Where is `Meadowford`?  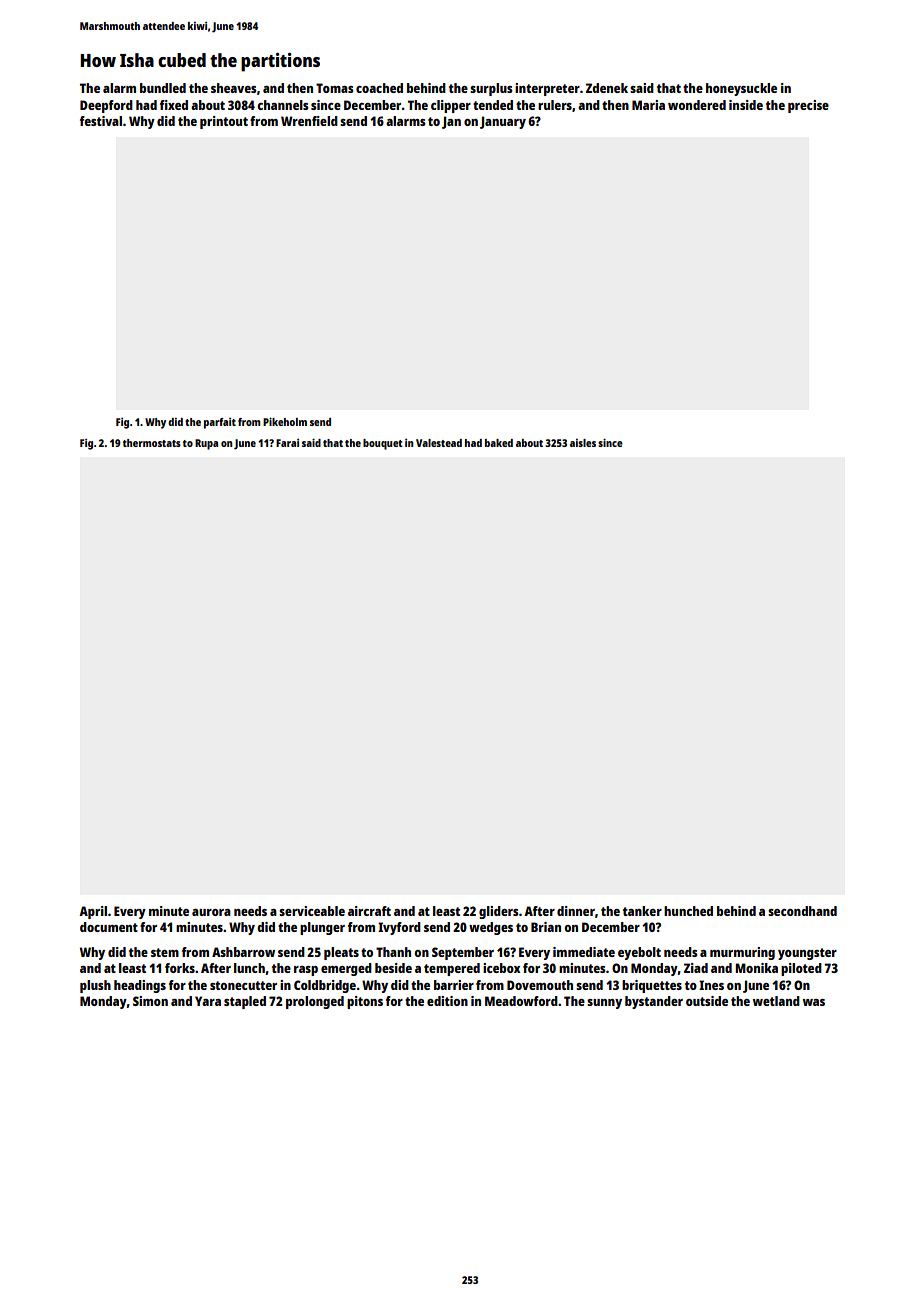 Meadowford is located at coordinates (521, 1001).
